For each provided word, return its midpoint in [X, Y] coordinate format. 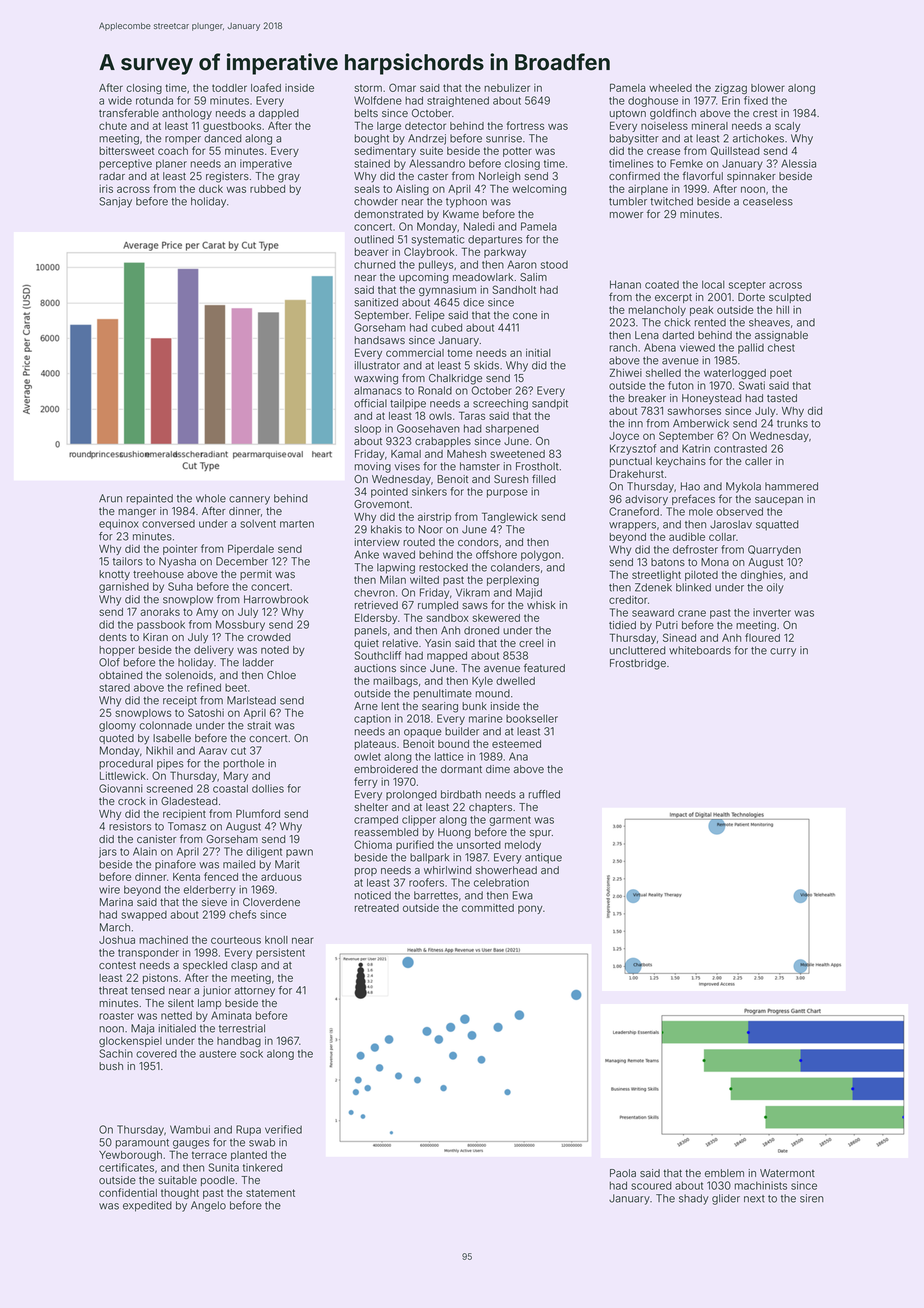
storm [368, 88]
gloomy [117, 726]
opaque [423, 733]
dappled [279, 114]
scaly [788, 127]
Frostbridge [638, 664]
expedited [147, 1206]
